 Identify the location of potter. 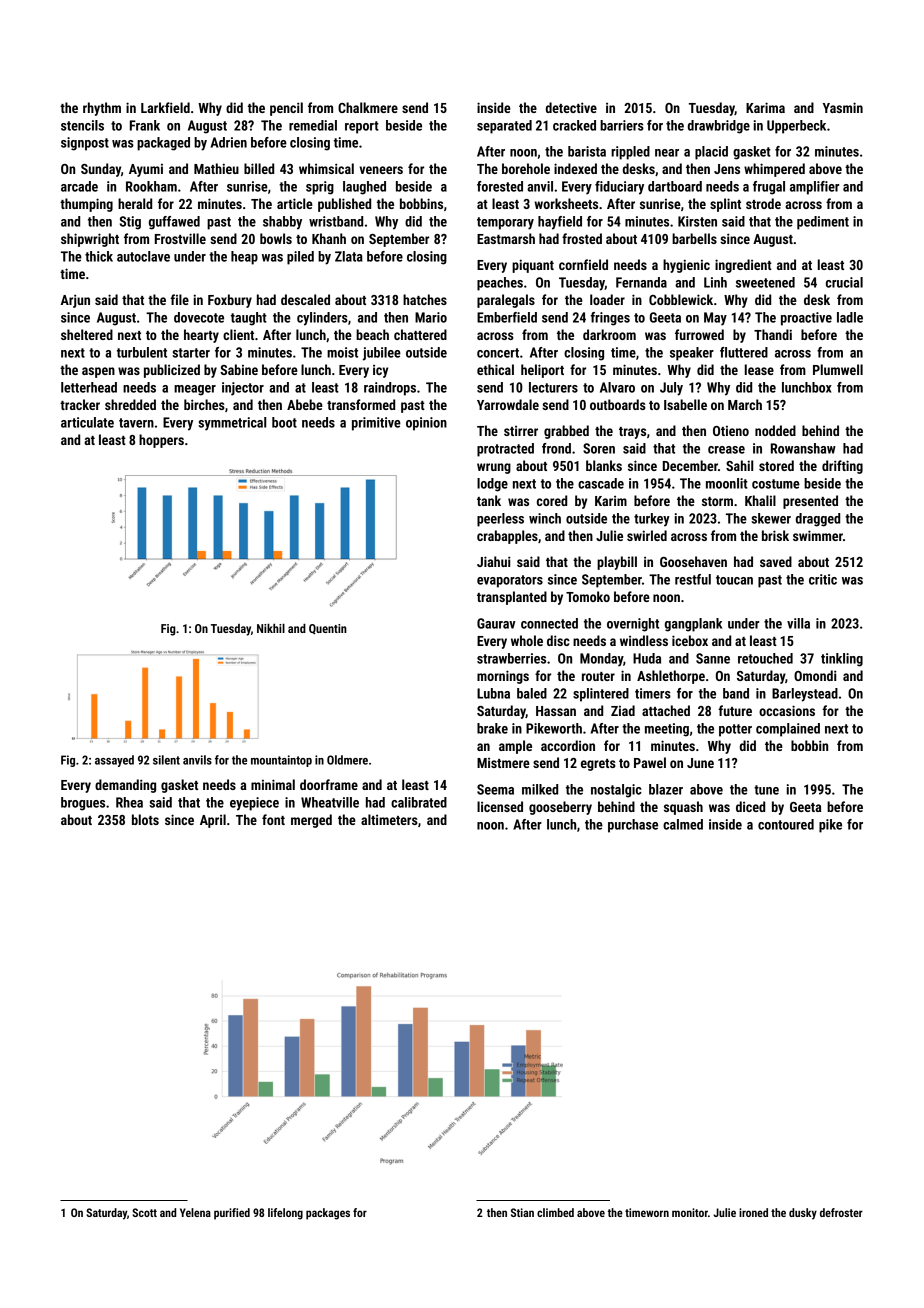
(735, 730).
